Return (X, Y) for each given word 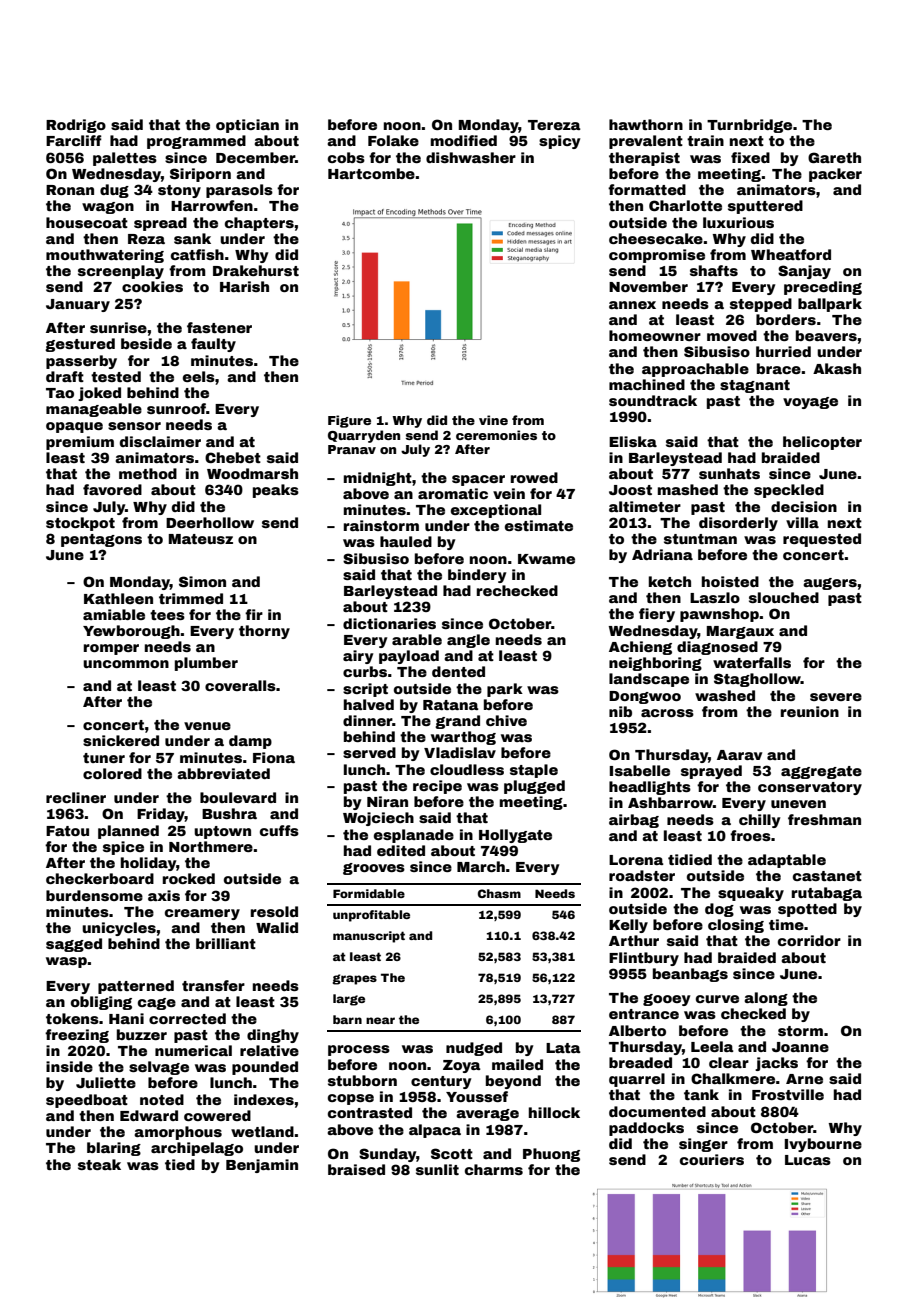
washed (725, 695)
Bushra (229, 813)
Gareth (834, 157)
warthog (463, 738)
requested (822, 540)
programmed (196, 142)
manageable (94, 410)
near (380, 1020)
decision (804, 506)
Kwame (546, 559)
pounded (265, 1068)
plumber (206, 664)
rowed (534, 477)
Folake (393, 140)
